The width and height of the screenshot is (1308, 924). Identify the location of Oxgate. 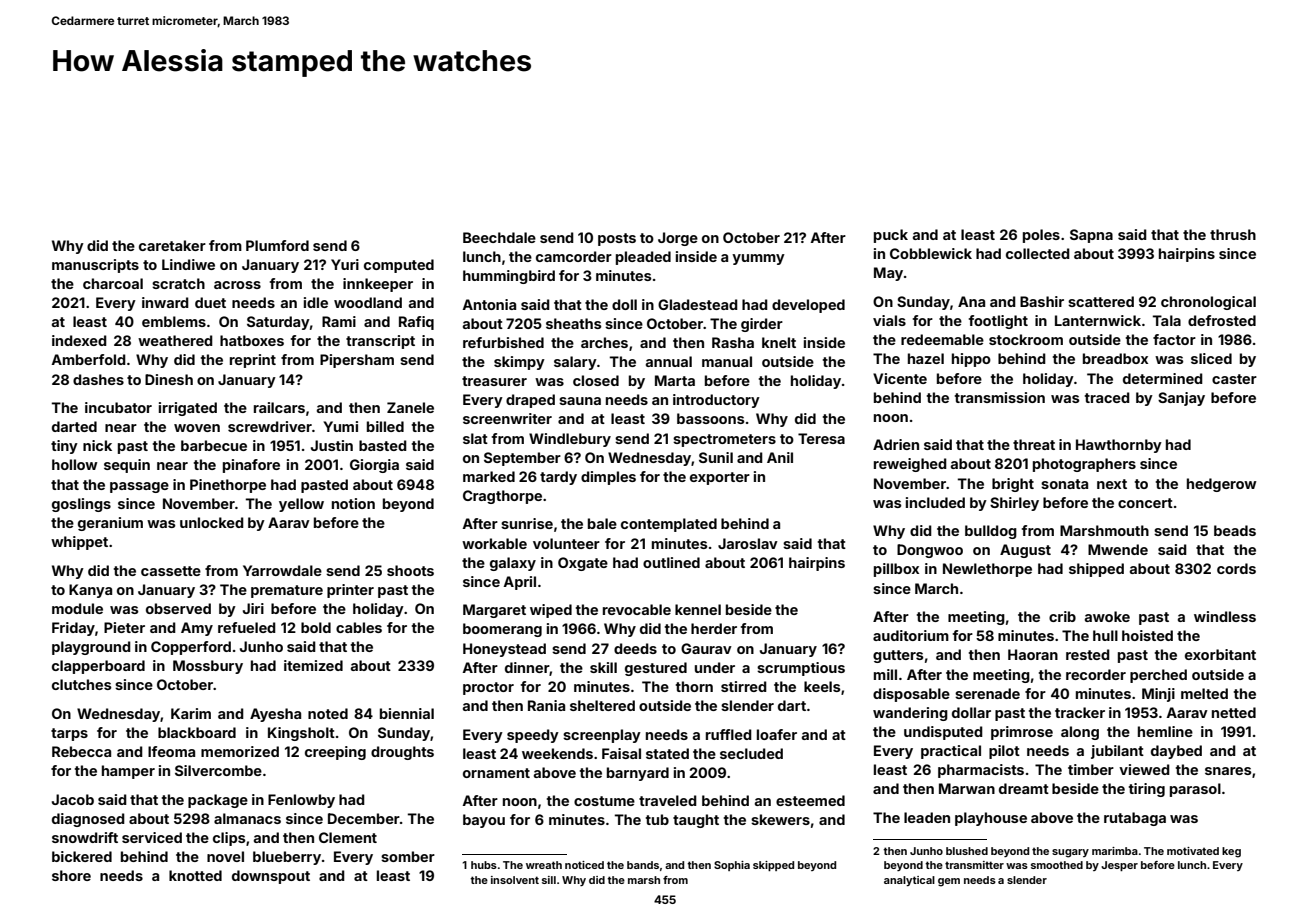
(583, 564).
